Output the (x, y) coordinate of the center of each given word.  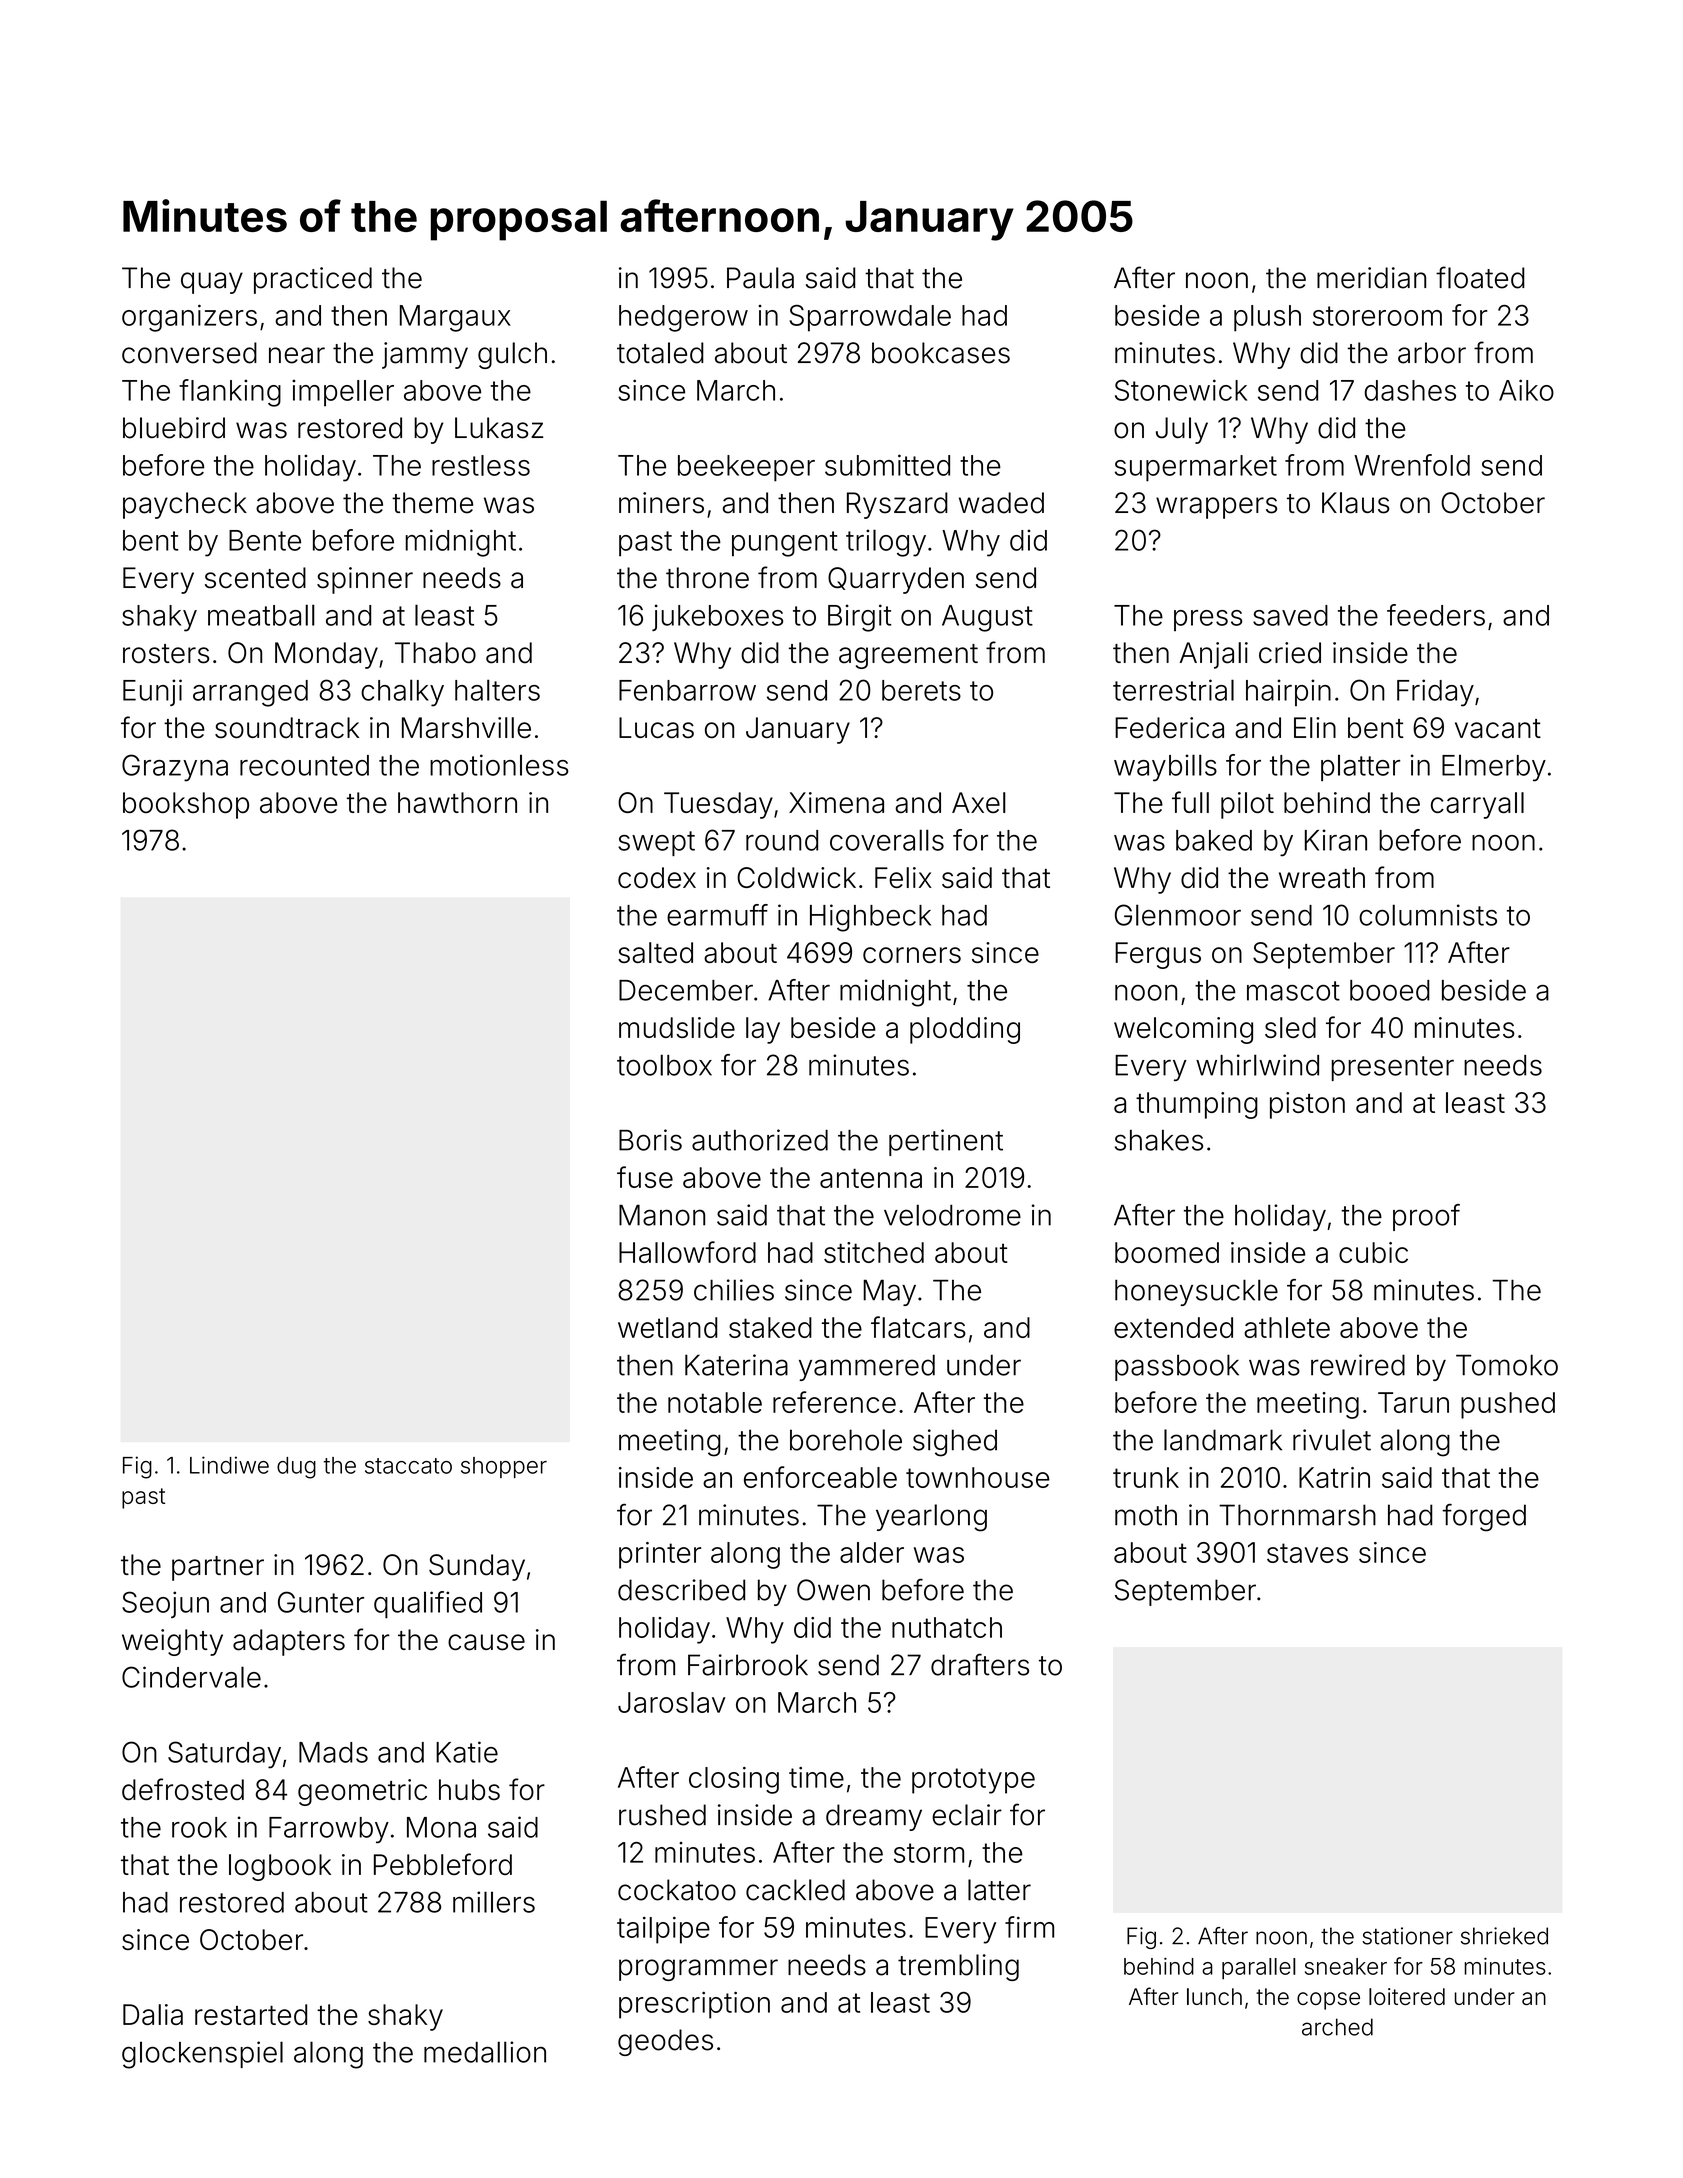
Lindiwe (229, 1465)
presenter (1393, 1068)
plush (1267, 318)
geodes (665, 2042)
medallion (485, 2052)
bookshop (186, 805)
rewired (1358, 1365)
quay (212, 283)
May (889, 1292)
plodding (965, 1030)
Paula (760, 278)
